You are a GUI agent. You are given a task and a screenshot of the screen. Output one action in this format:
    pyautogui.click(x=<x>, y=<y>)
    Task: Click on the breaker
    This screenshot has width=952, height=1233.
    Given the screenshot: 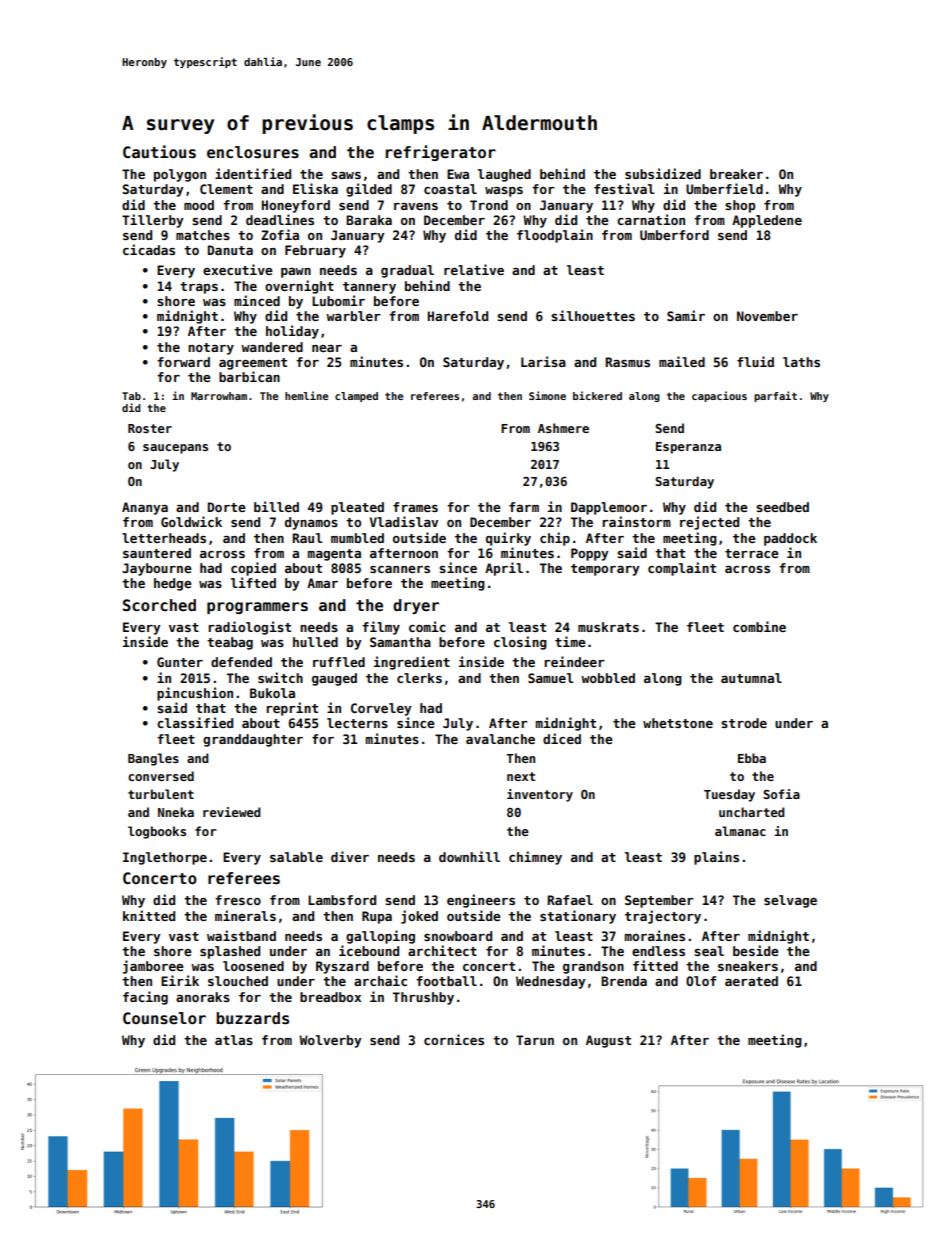 What is the action you would take?
    pyautogui.click(x=736, y=174)
